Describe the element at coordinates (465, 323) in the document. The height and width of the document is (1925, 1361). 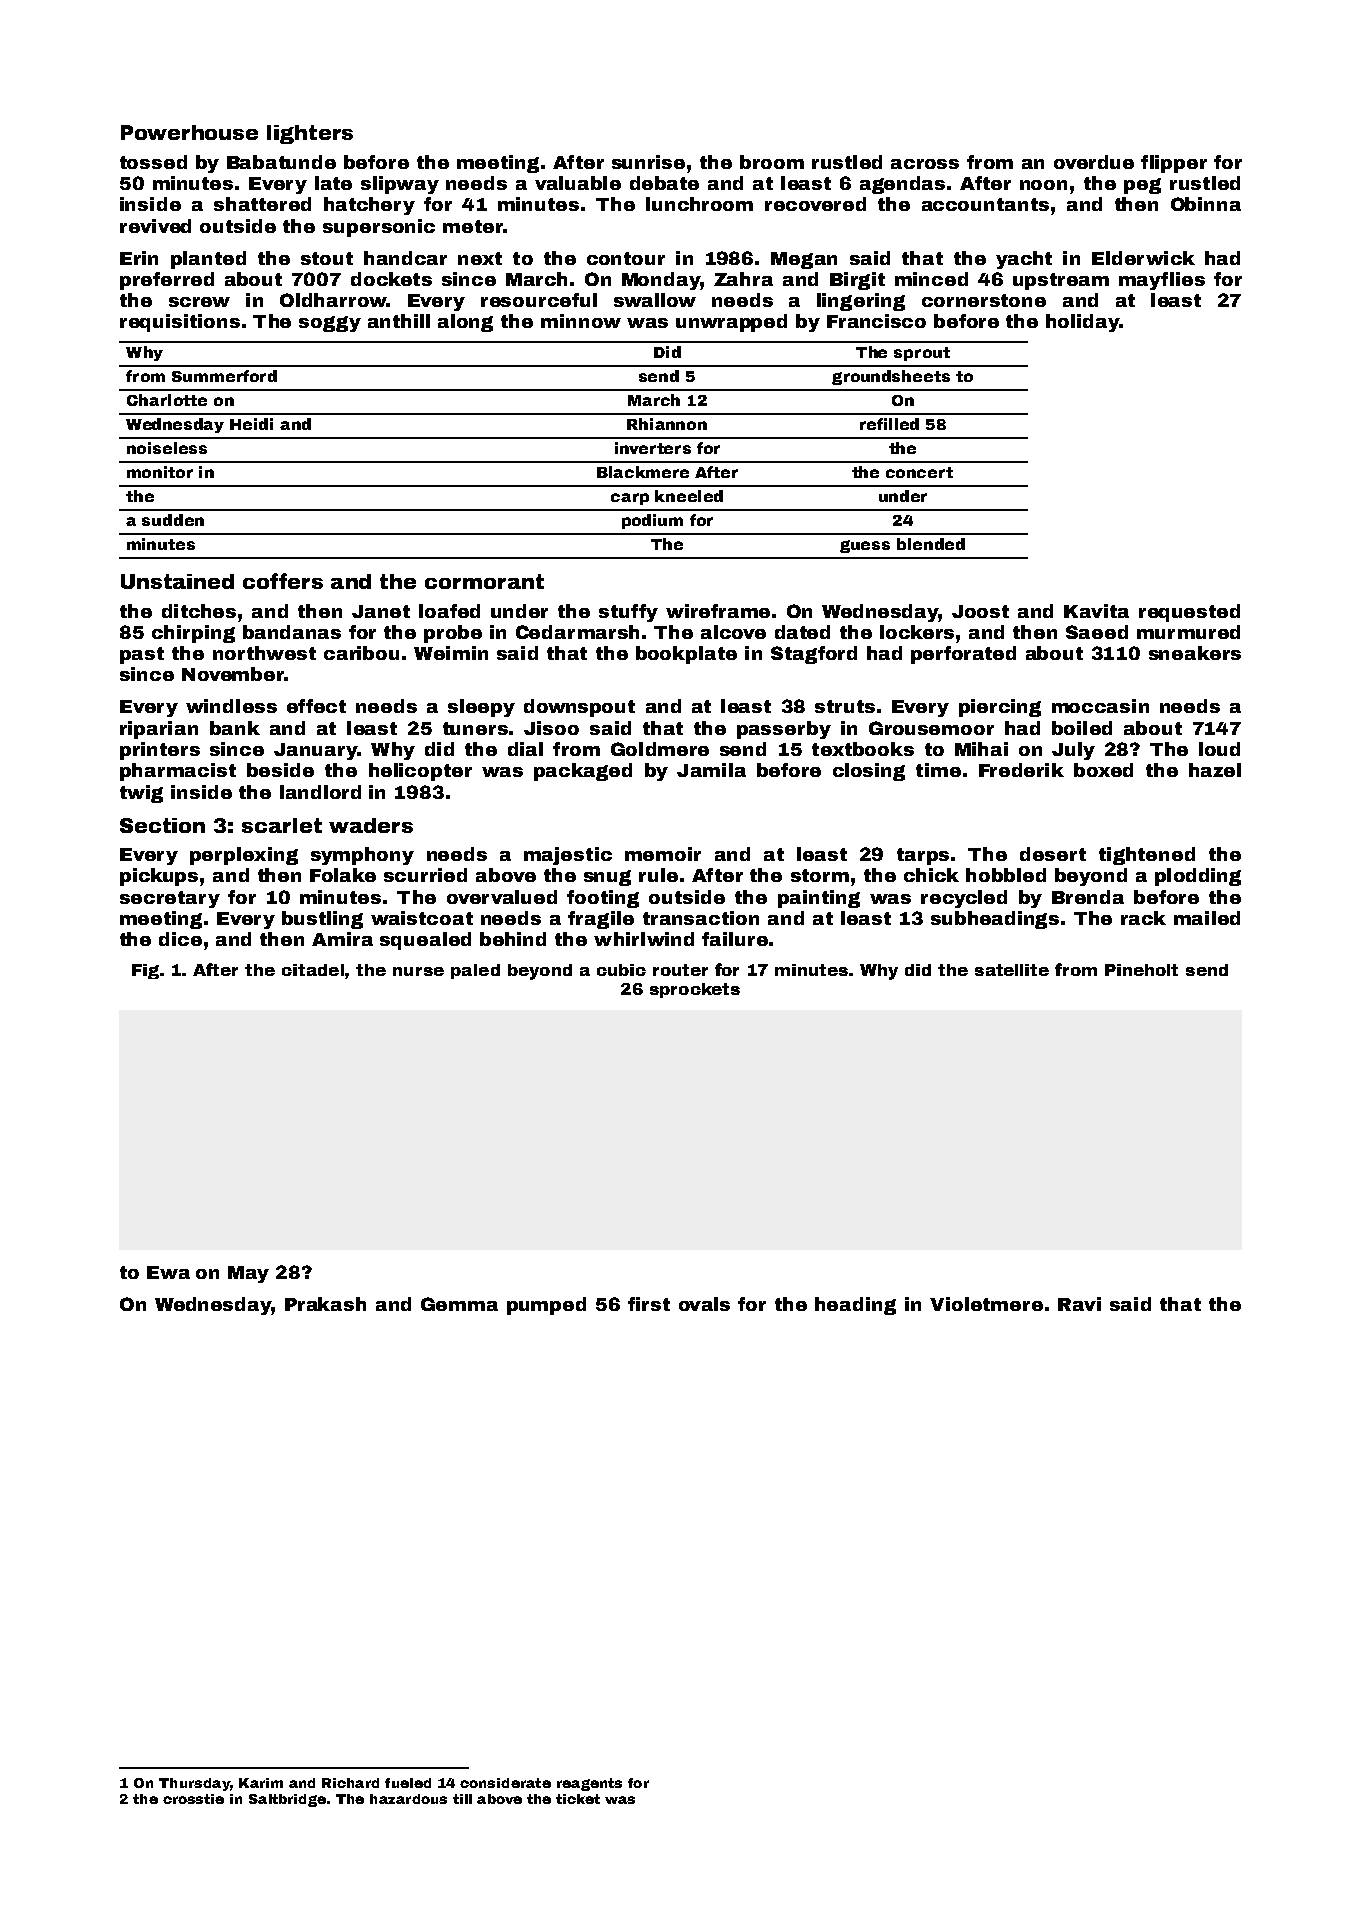
I see `along` at that location.
